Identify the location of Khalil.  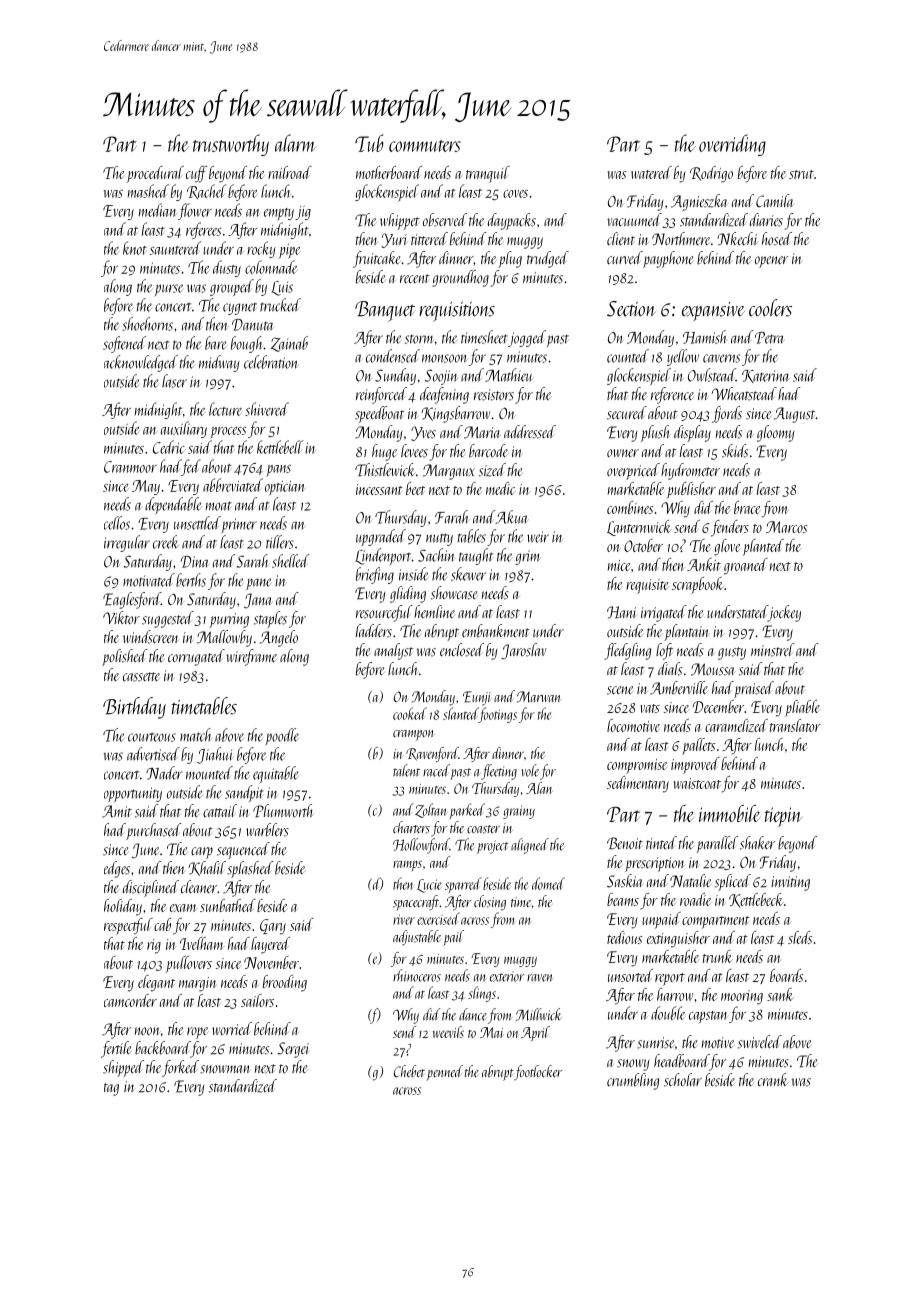
(207, 868).
